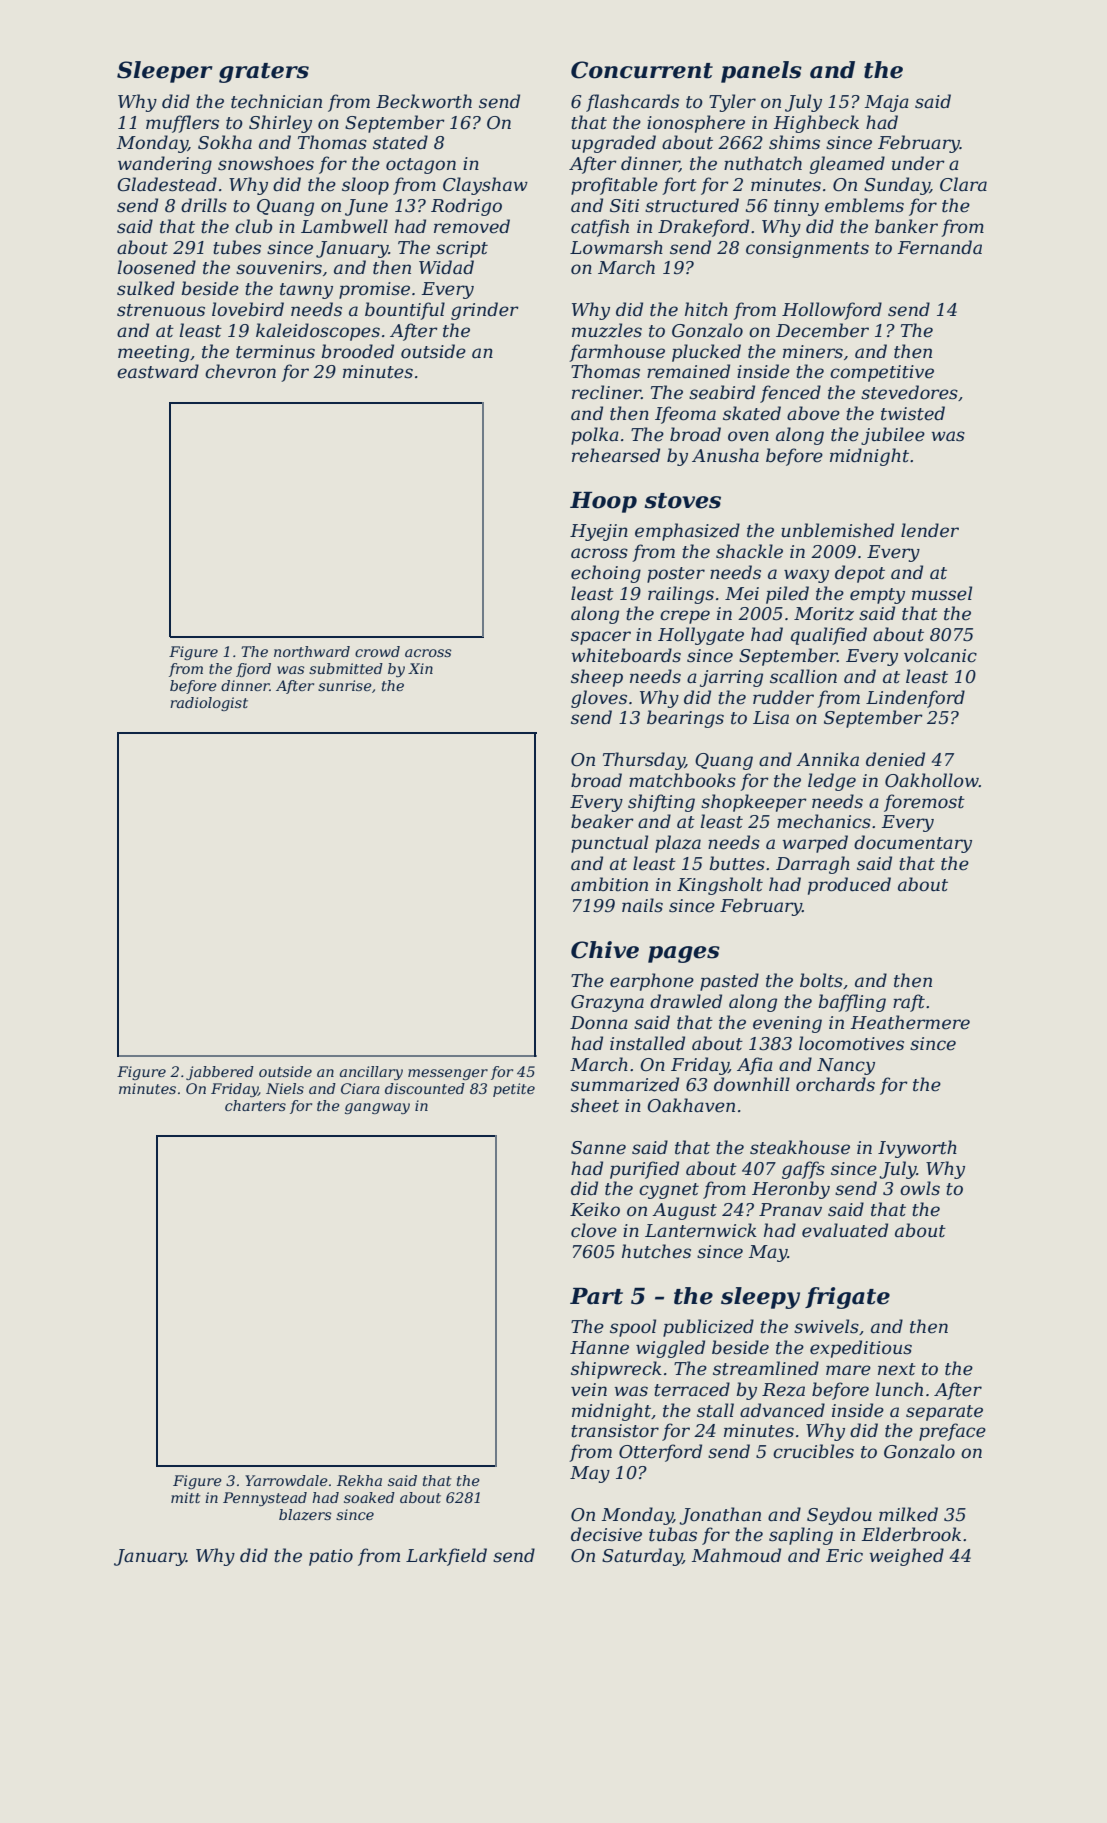  What do you see at coordinates (917, 1149) in the image?
I see `Ivyworth` at bounding box center [917, 1149].
